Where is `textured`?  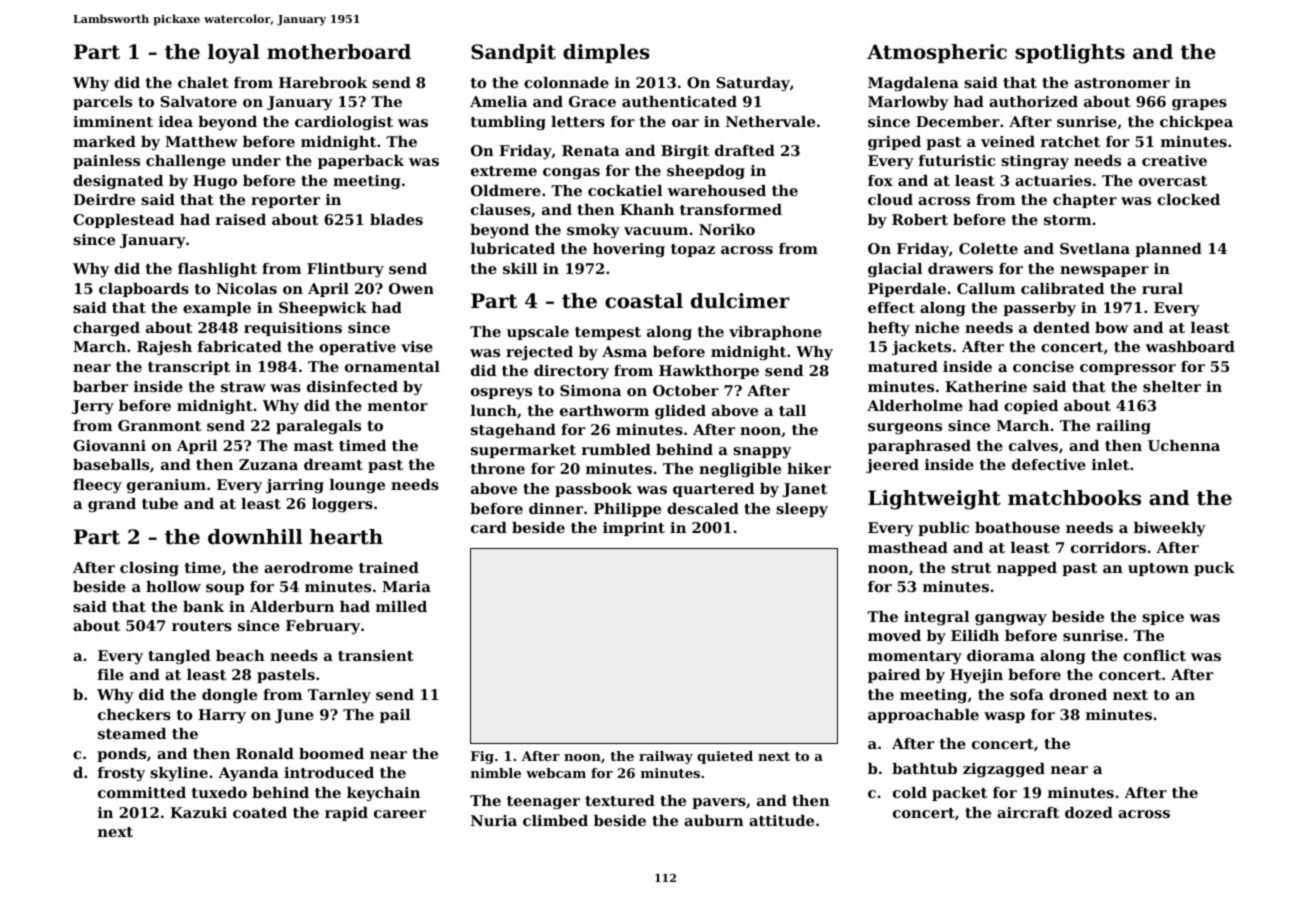
textured is located at coordinates (620, 800).
